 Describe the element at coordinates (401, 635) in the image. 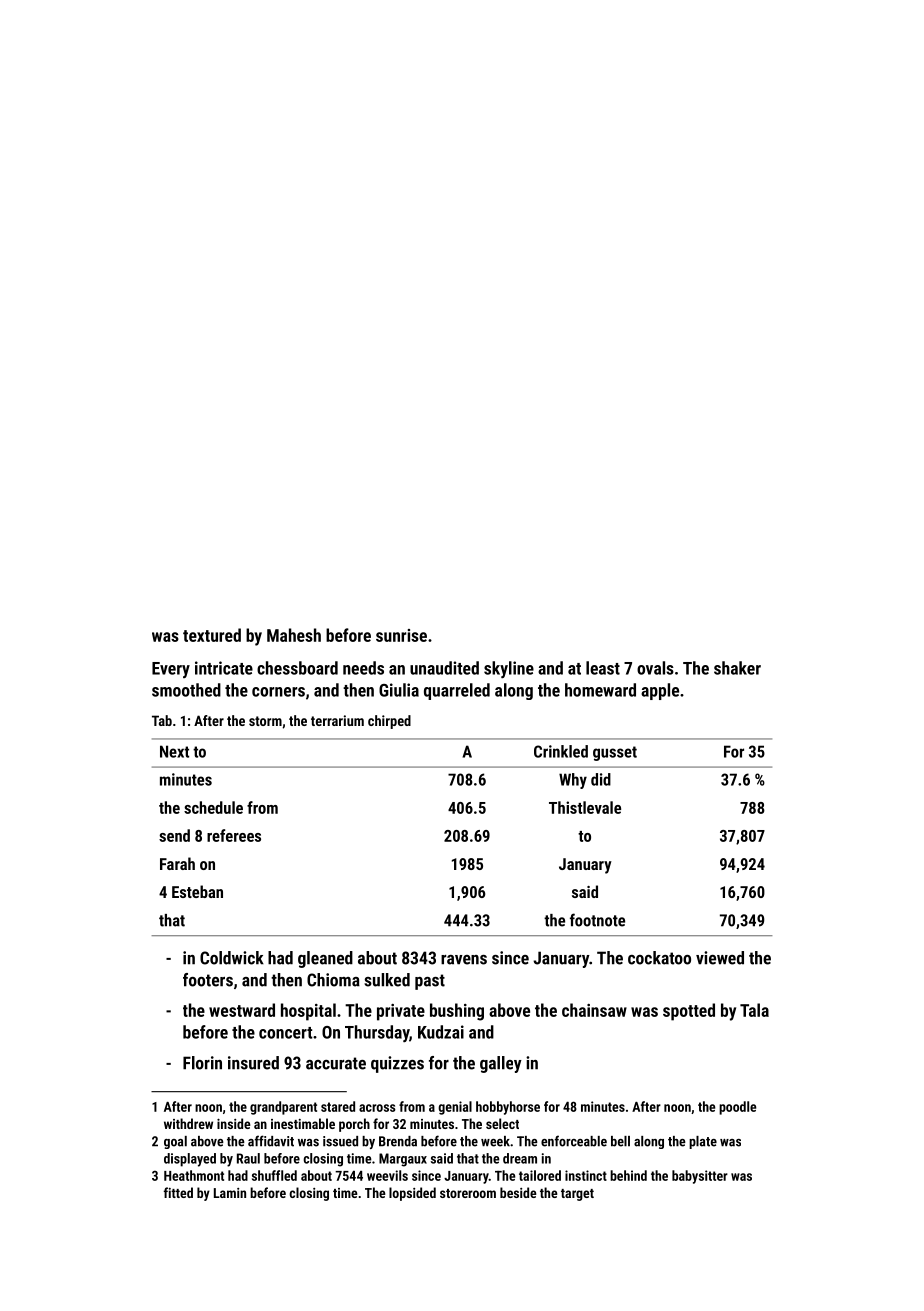

I see `sunrise` at that location.
